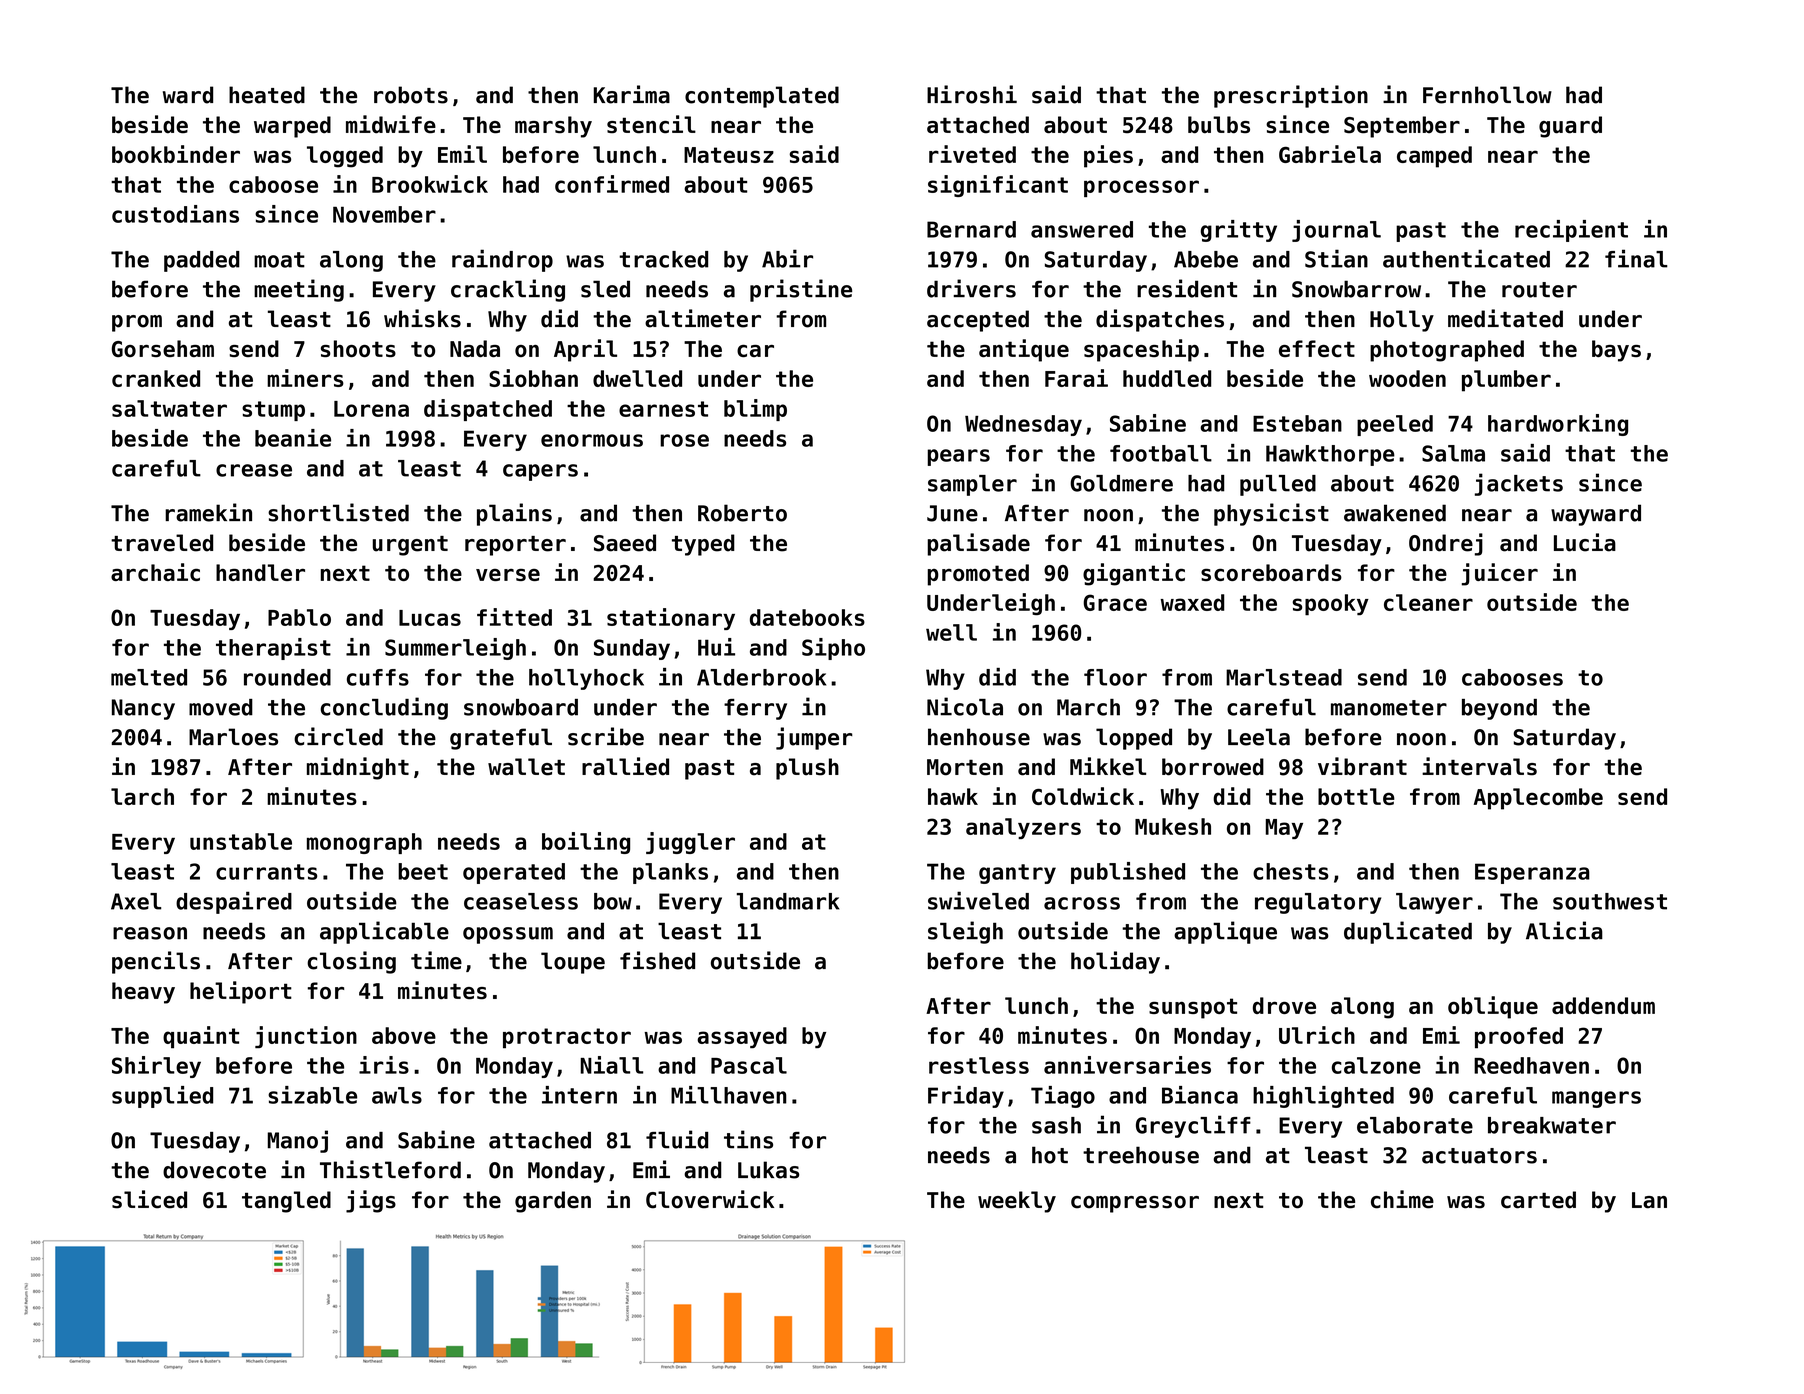 This screenshot has width=1804, height=1394. I want to click on drivers, so click(971, 288).
